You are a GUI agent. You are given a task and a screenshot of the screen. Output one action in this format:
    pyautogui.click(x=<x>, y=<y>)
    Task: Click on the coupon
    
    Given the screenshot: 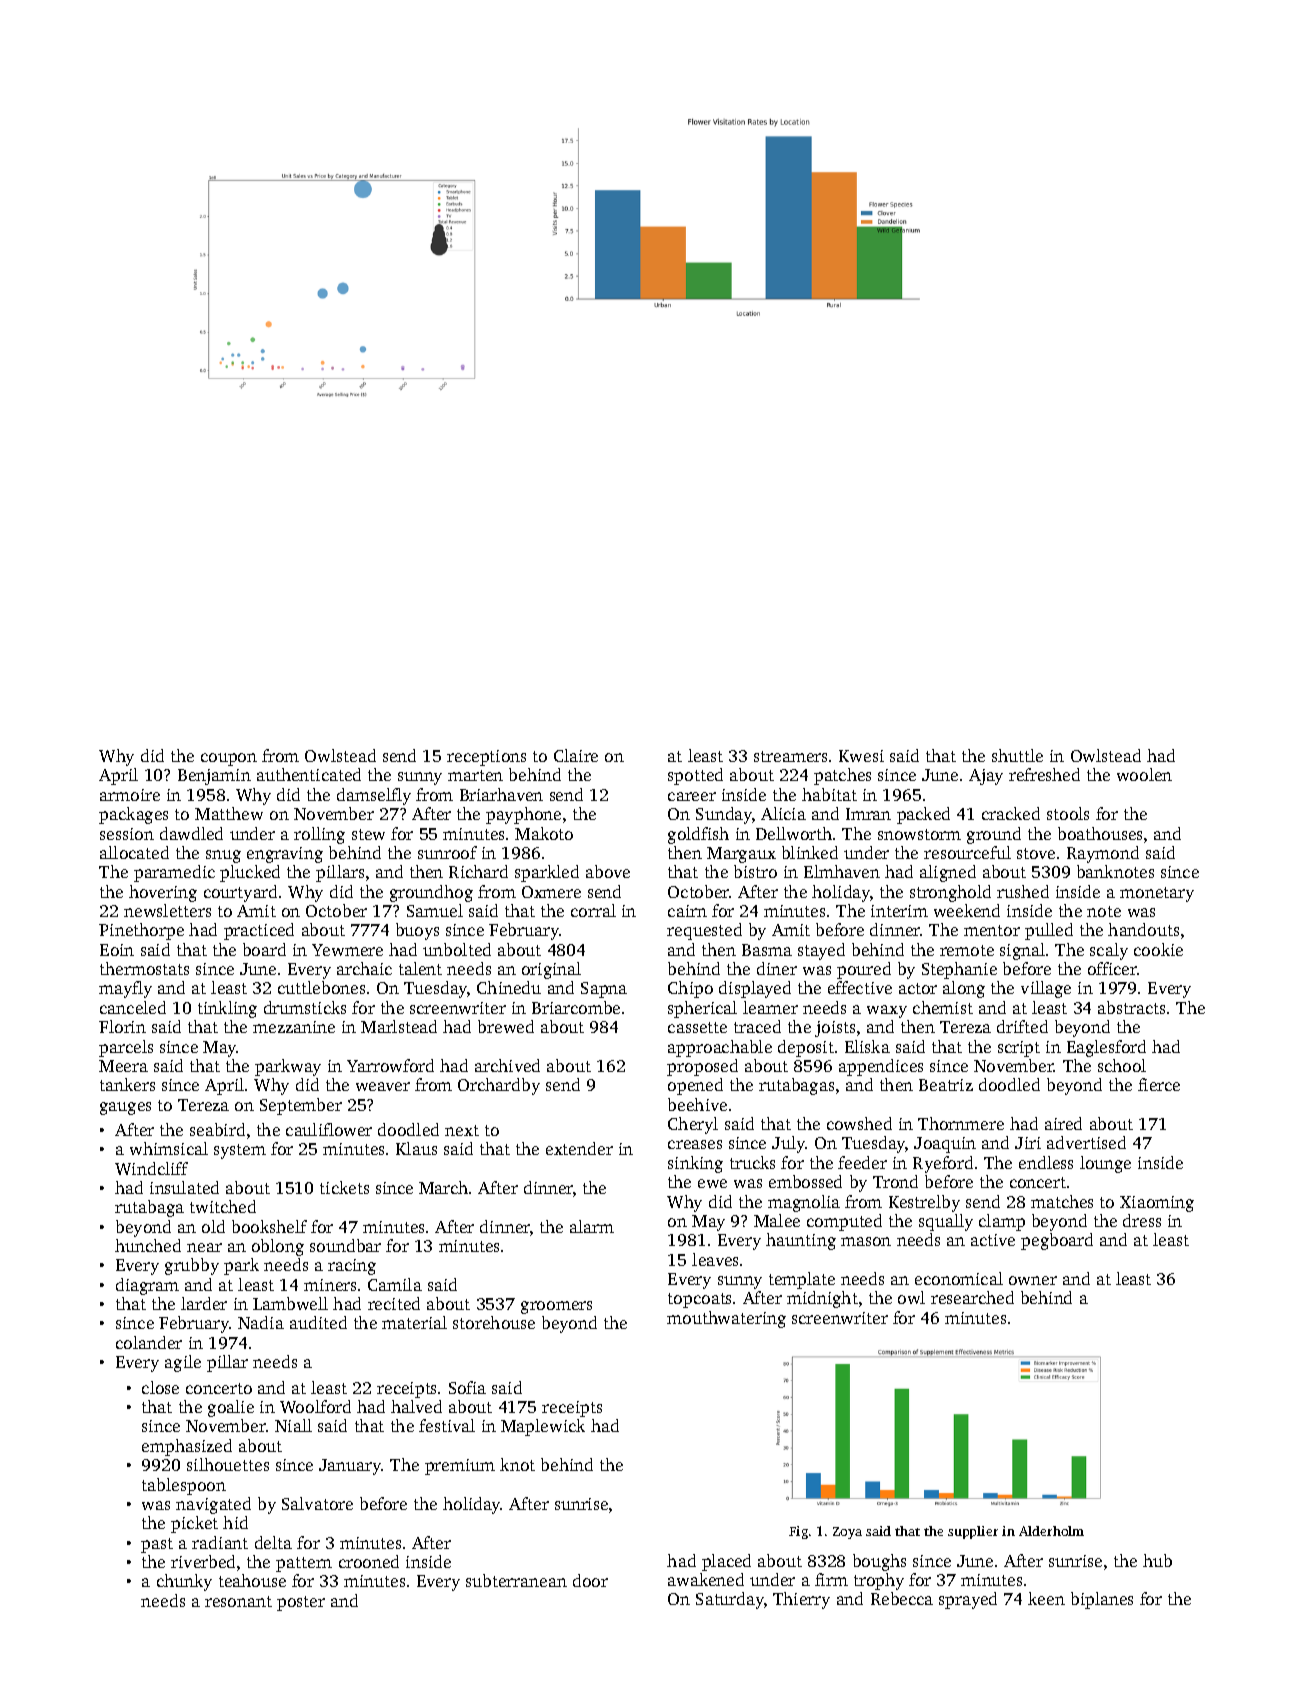 What is the action you would take?
    pyautogui.click(x=229, y=759)
